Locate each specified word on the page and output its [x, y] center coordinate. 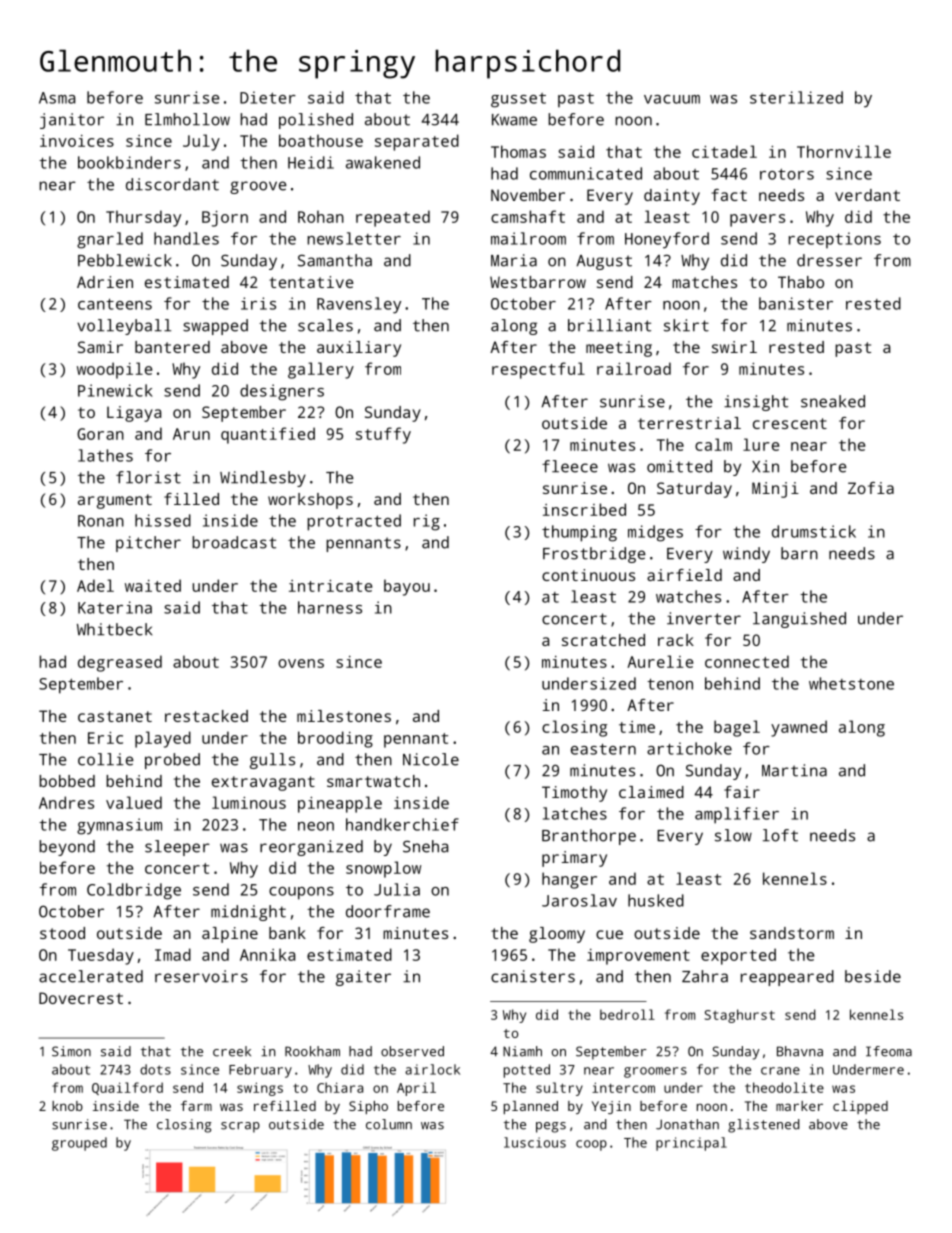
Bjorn [225, 219]
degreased [120, 663]
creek [232, 1051]
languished [799, 620]
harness [330, 607]
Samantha [335, 260]
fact [729, 195]
